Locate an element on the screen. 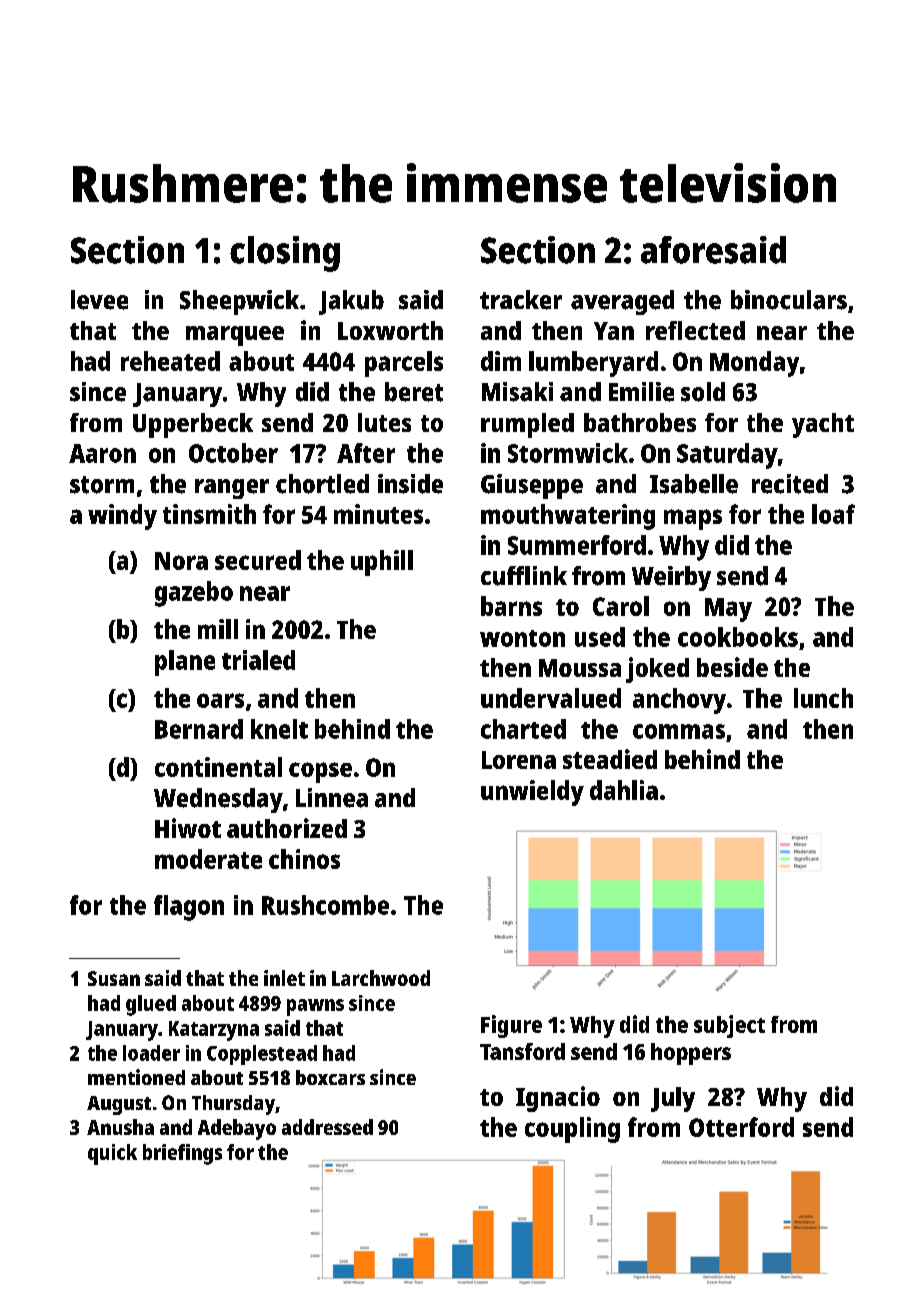  mentioned is located at coordinates (136, 1077).
